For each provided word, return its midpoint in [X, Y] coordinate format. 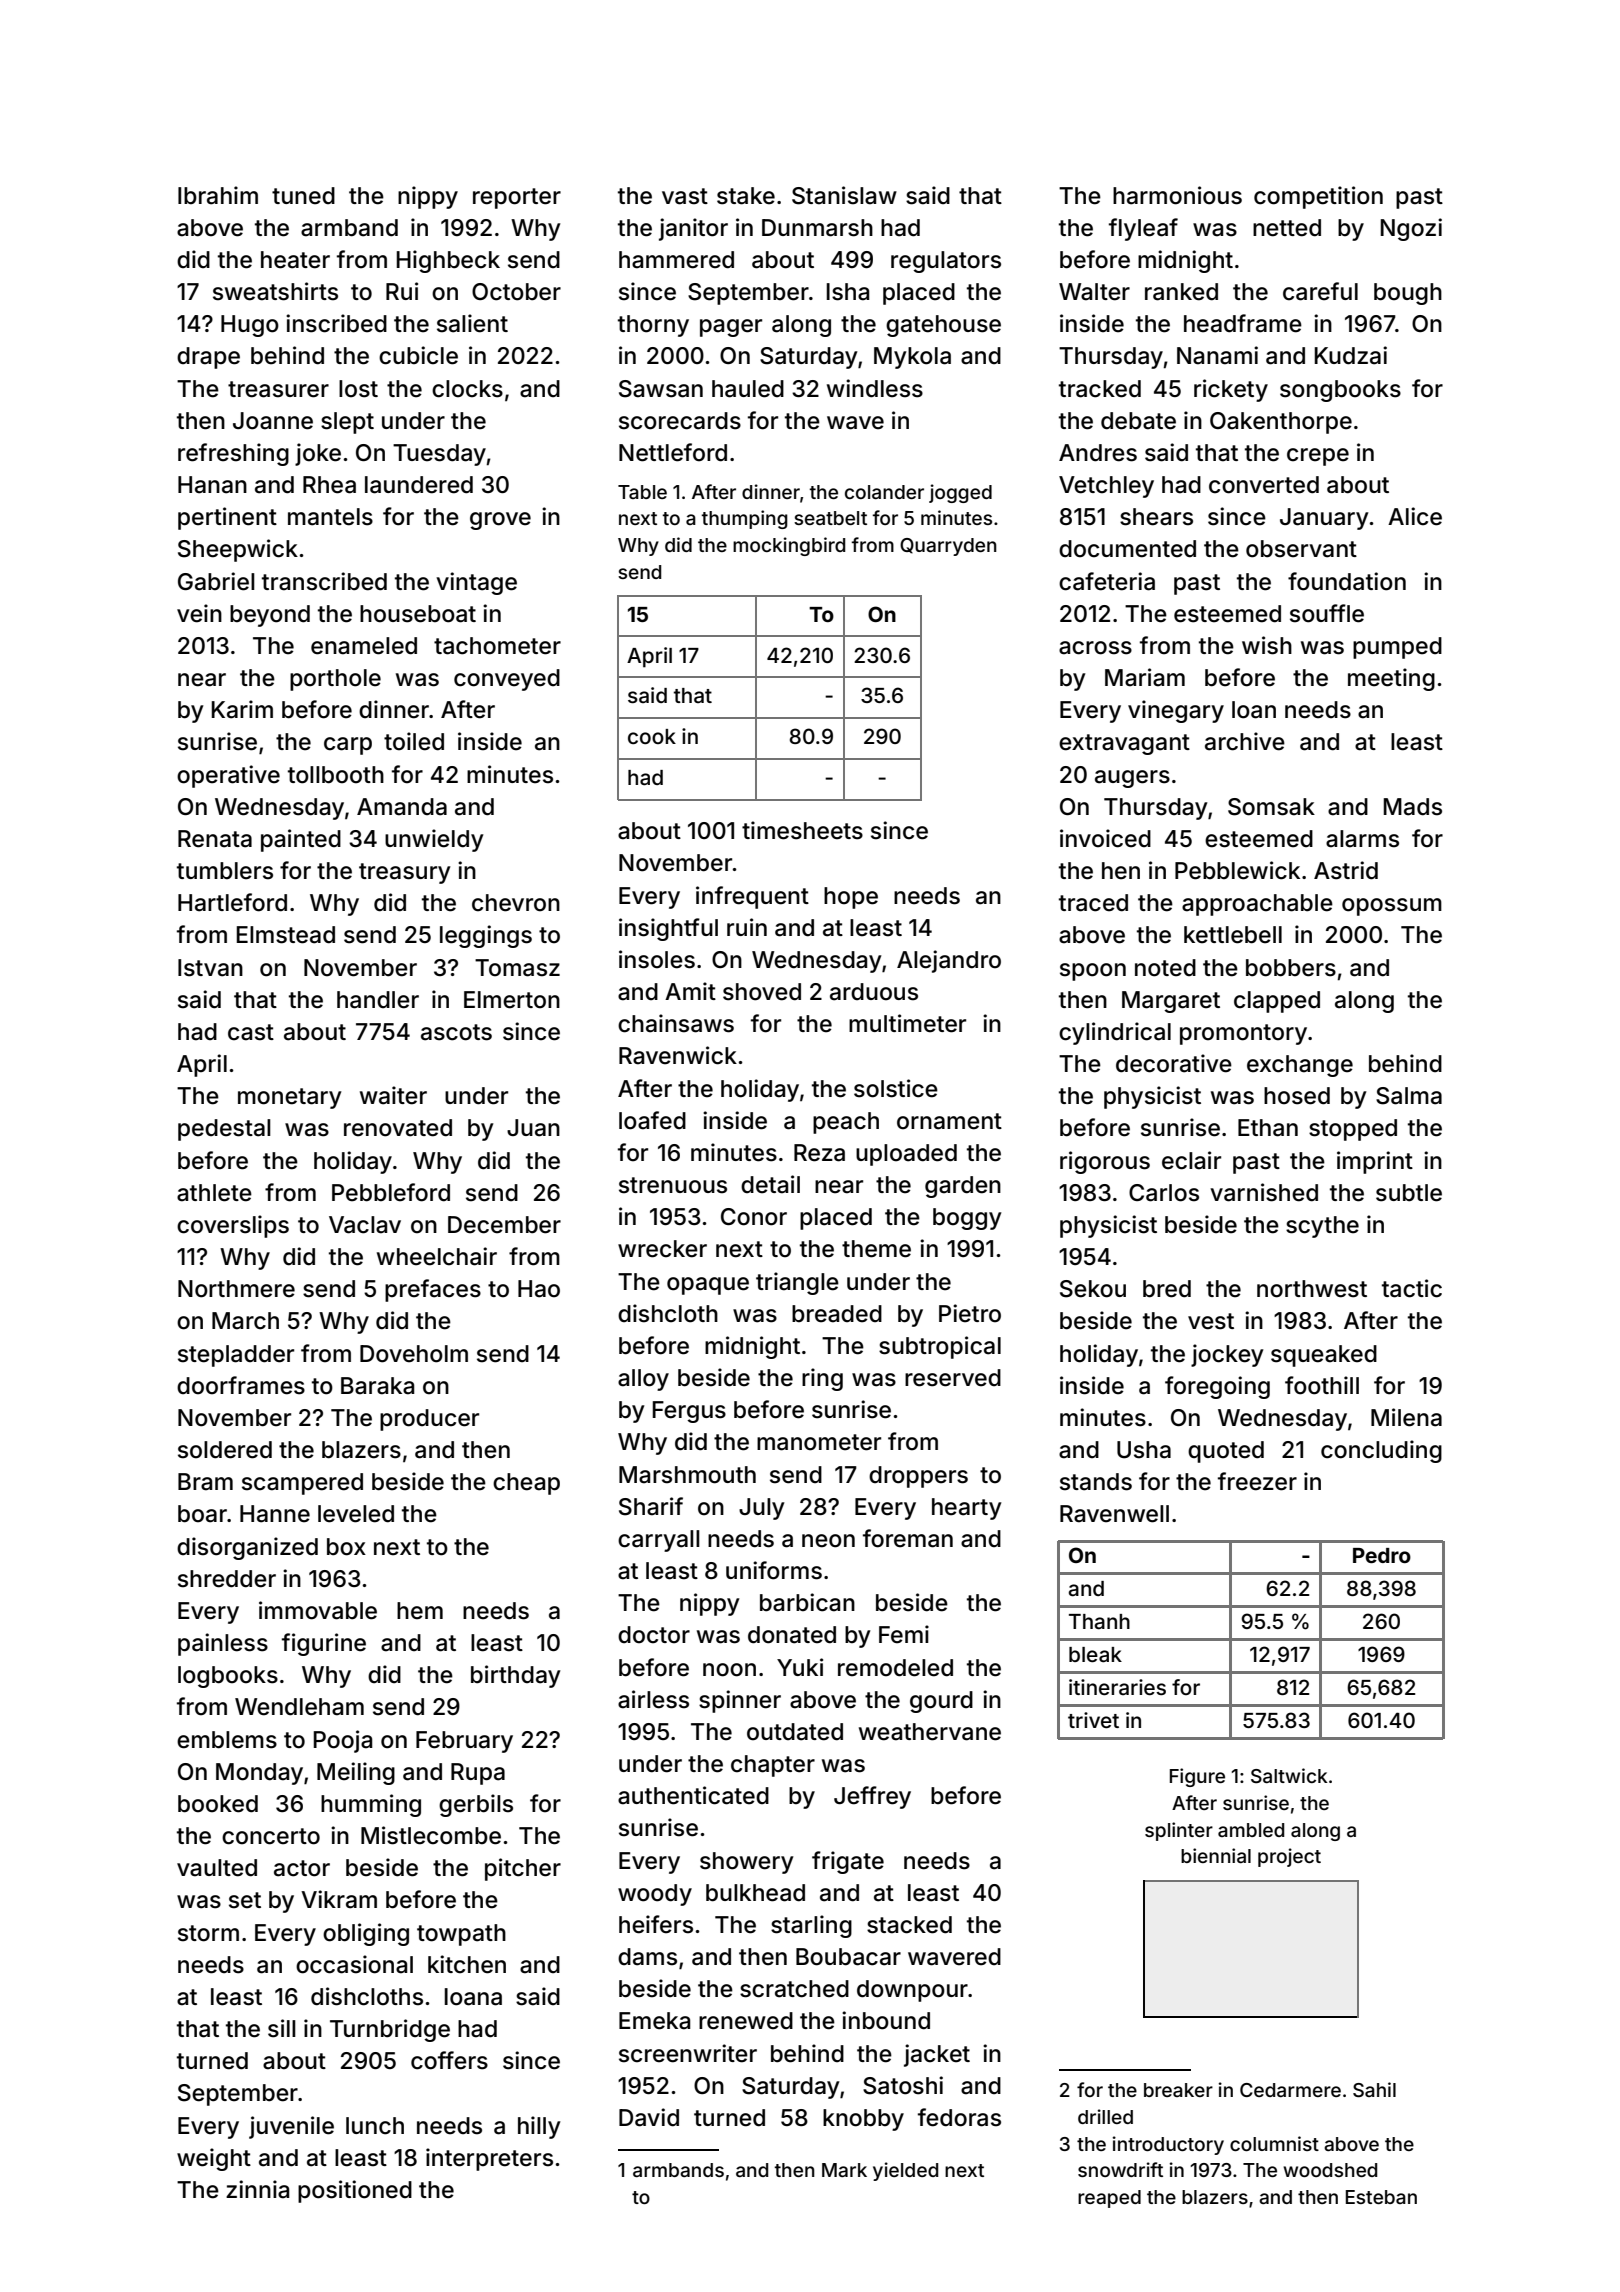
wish [1267, 645]
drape [208, 358]
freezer [1257, 1481]
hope [851, 898]
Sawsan [661, 389]
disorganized [247, 1548]
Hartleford [232, 902]
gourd [941, 1702]
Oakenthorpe [1281, 423]
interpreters [489, 2159]
